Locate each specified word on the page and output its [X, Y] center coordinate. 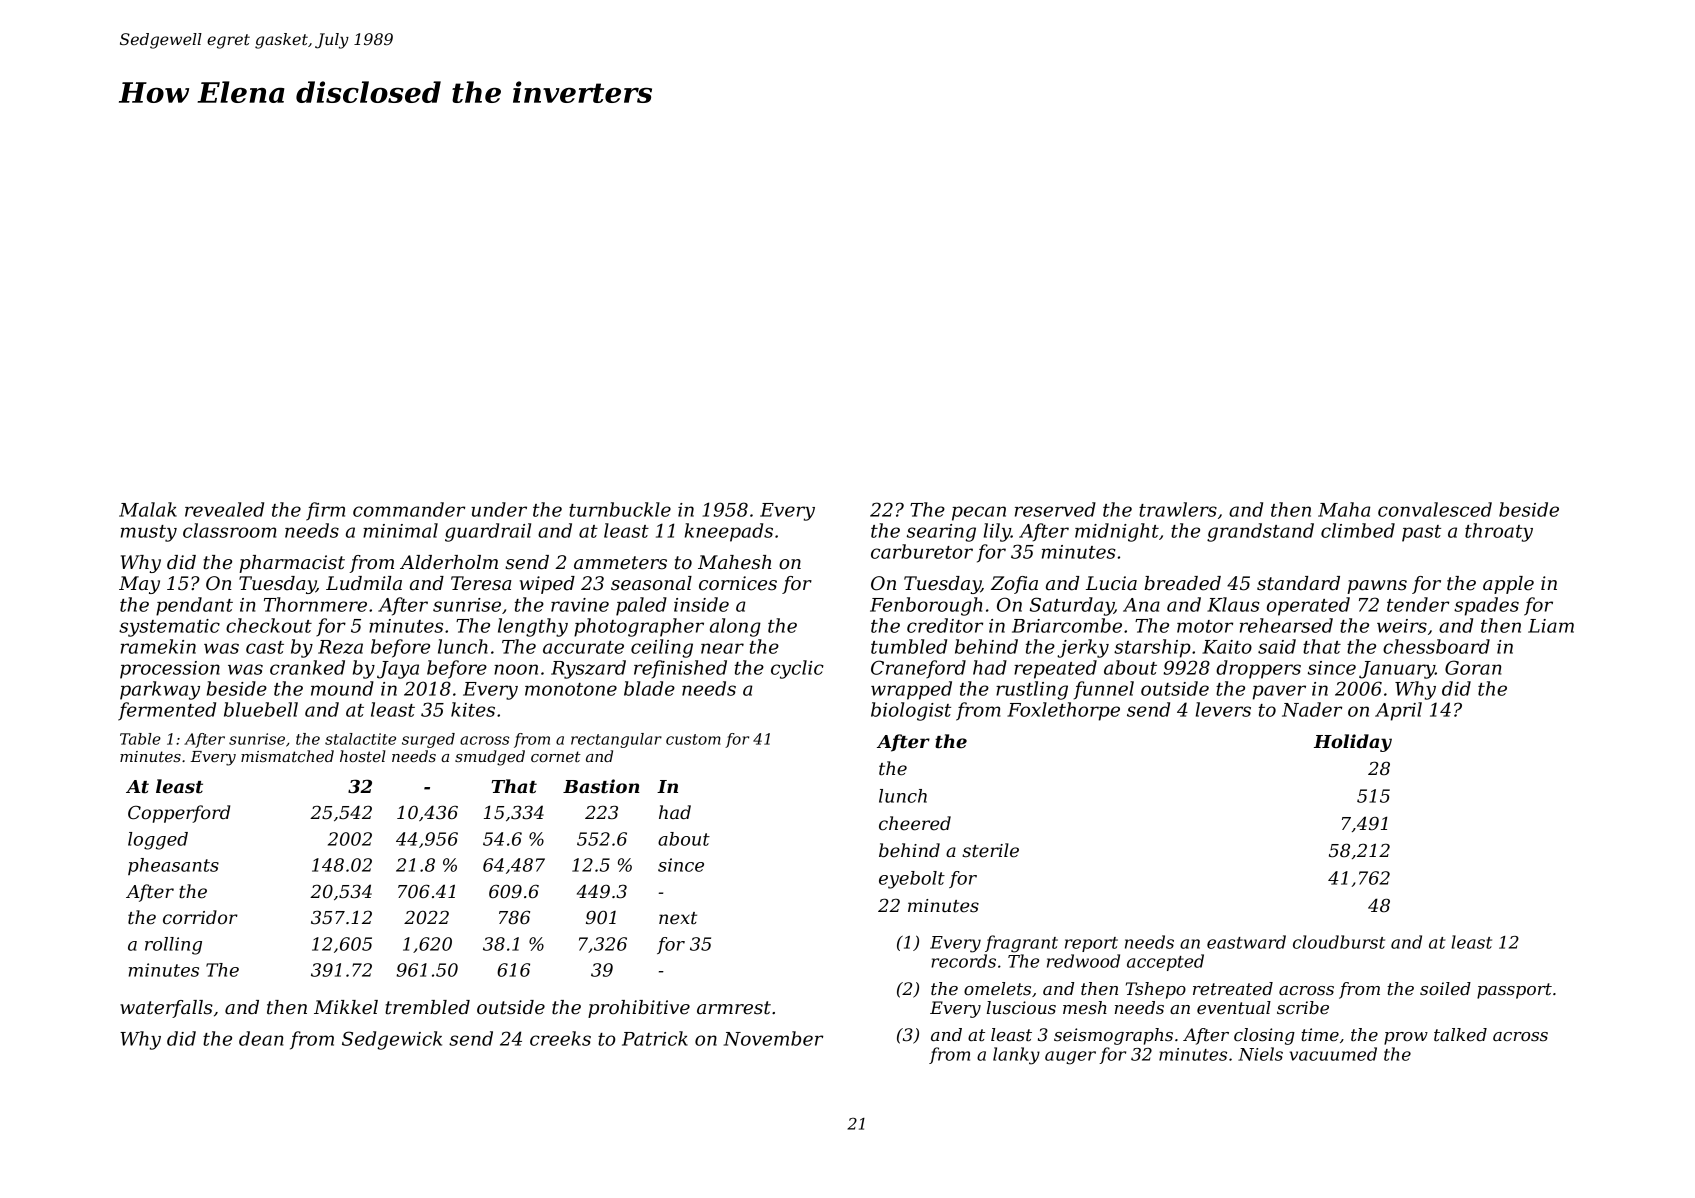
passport [1514, 991]
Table [140, 739]
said [1277, 646]
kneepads [729, 532]
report [1091, 944]
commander [409, 509]
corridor [200, 917]
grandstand [1260, 532]
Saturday [1072, 606]
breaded [1182, 583]
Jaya [398, 670]
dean [261, 1038]
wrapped [911, 690]
